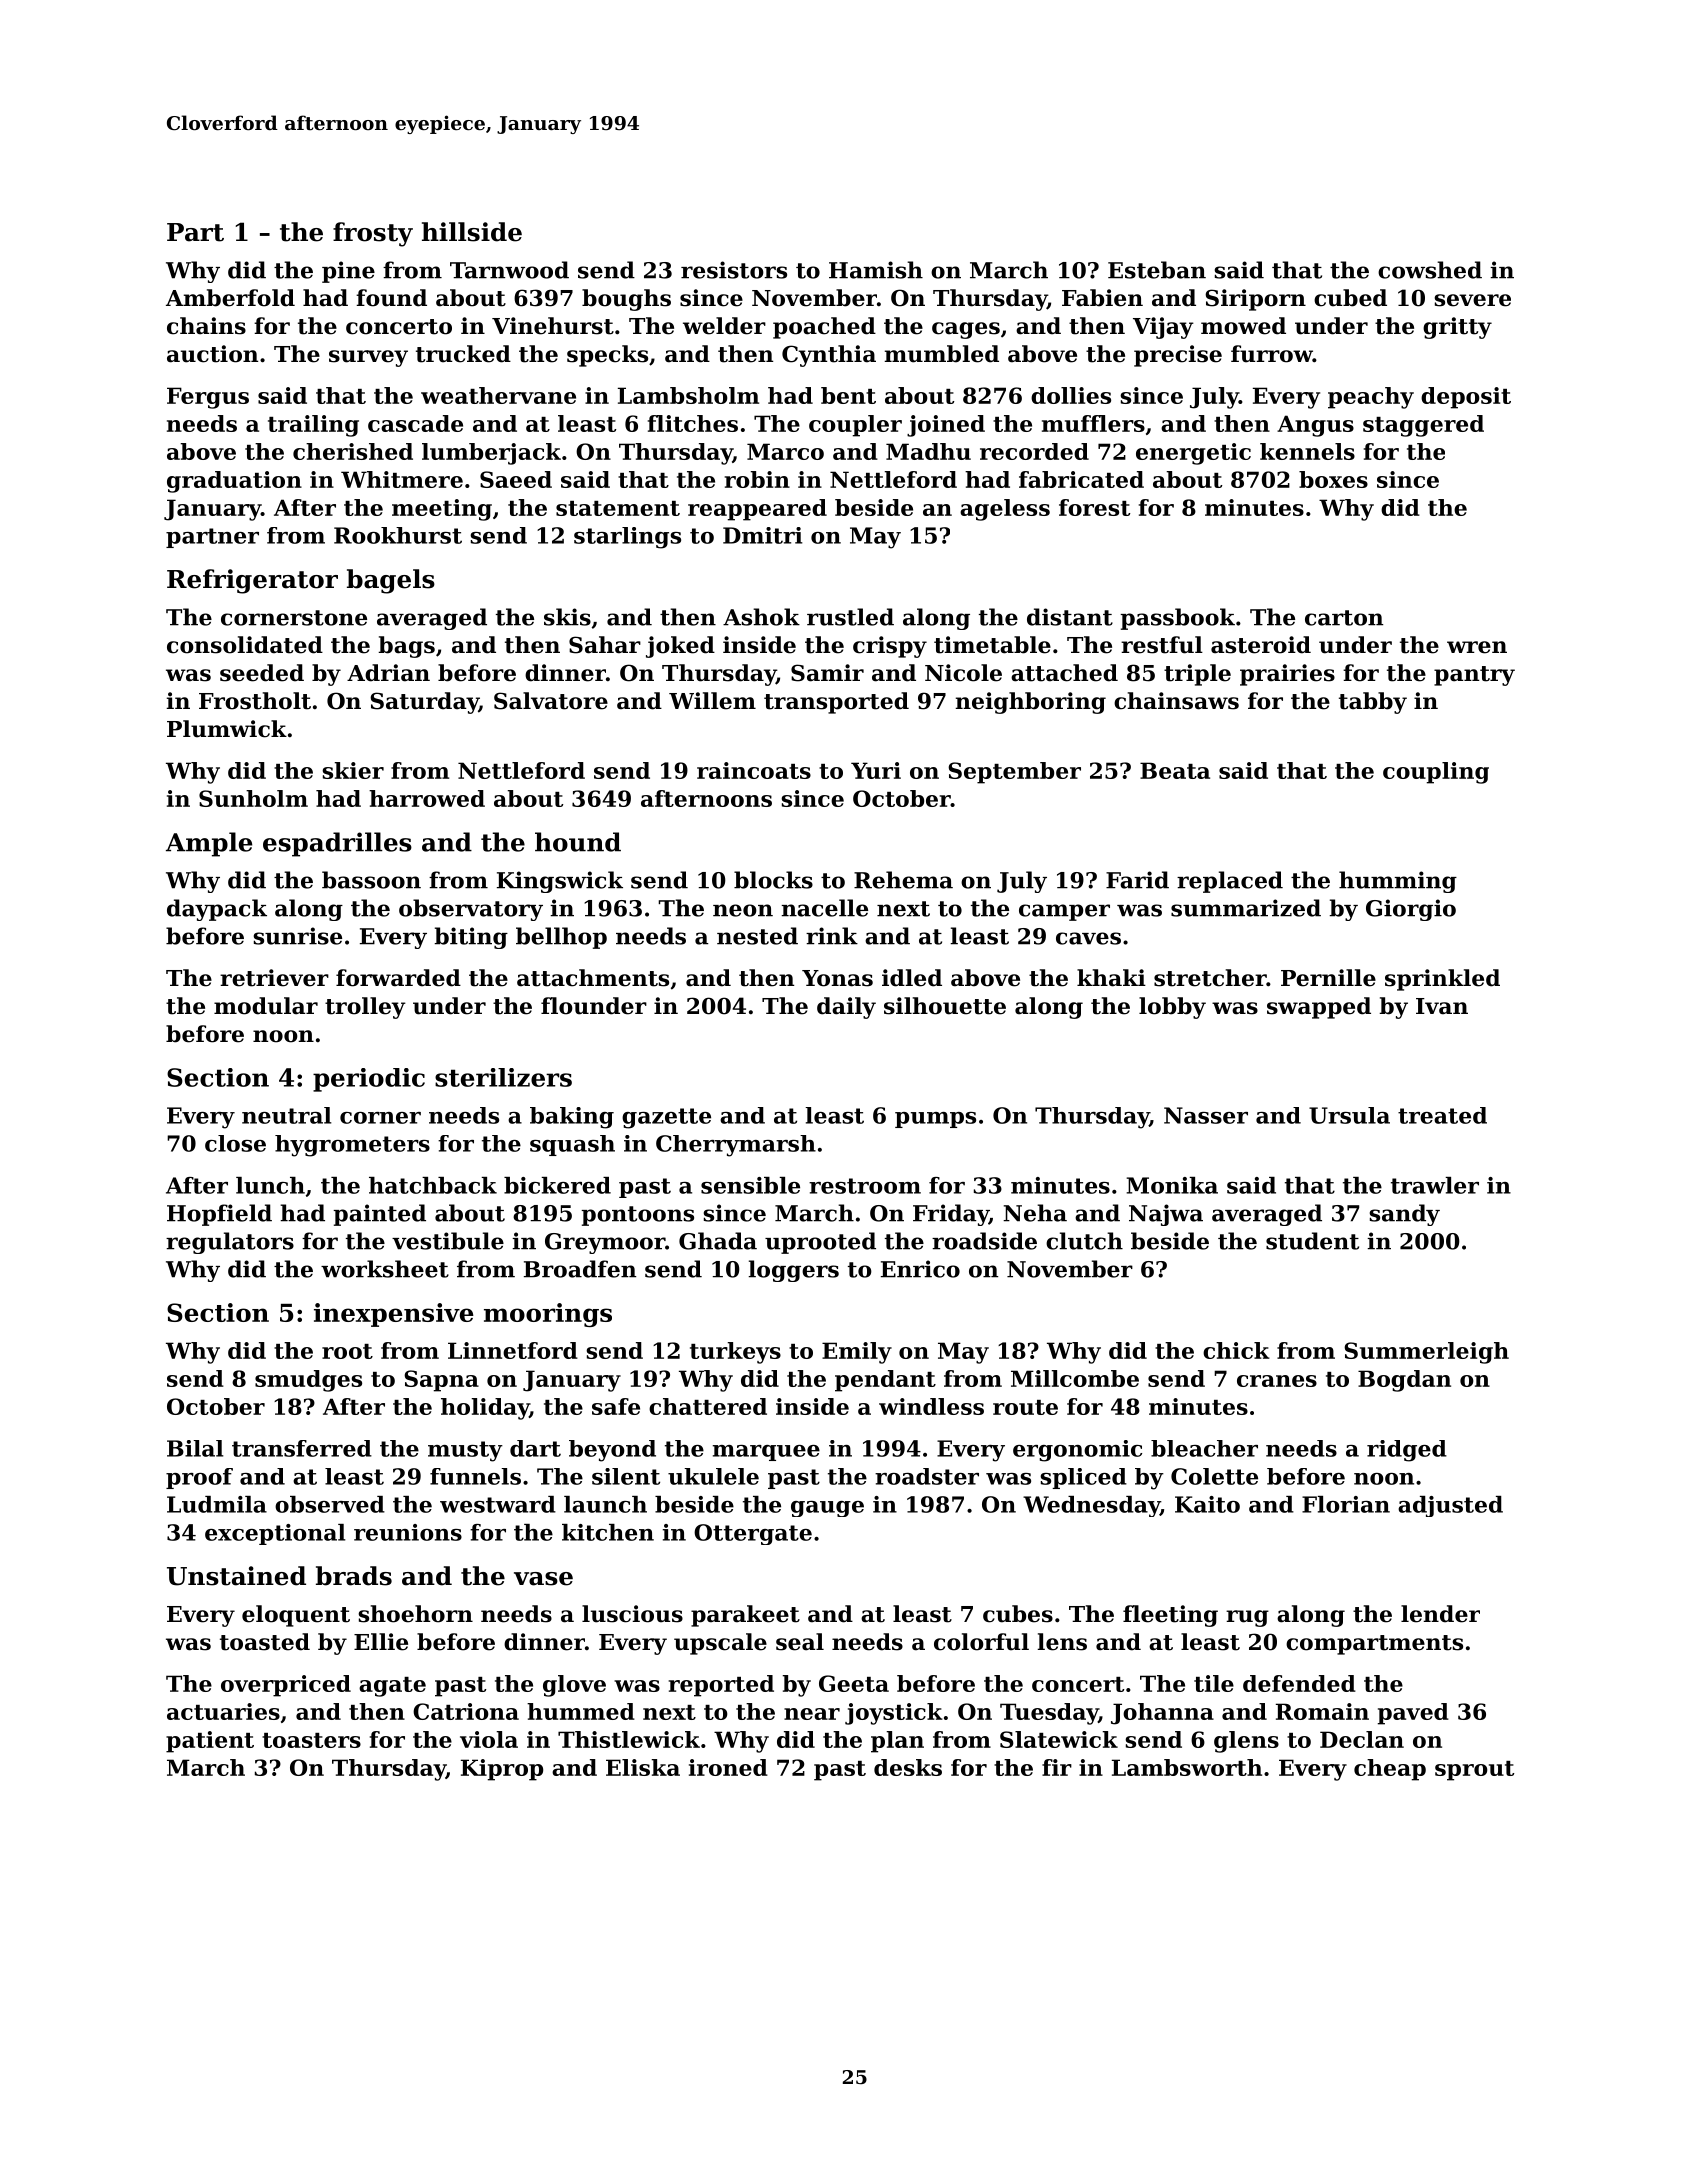  What do you see at coordinates (757, 510) in the screenshot?
I see `reappeared` at bounding box center [757, 510].
